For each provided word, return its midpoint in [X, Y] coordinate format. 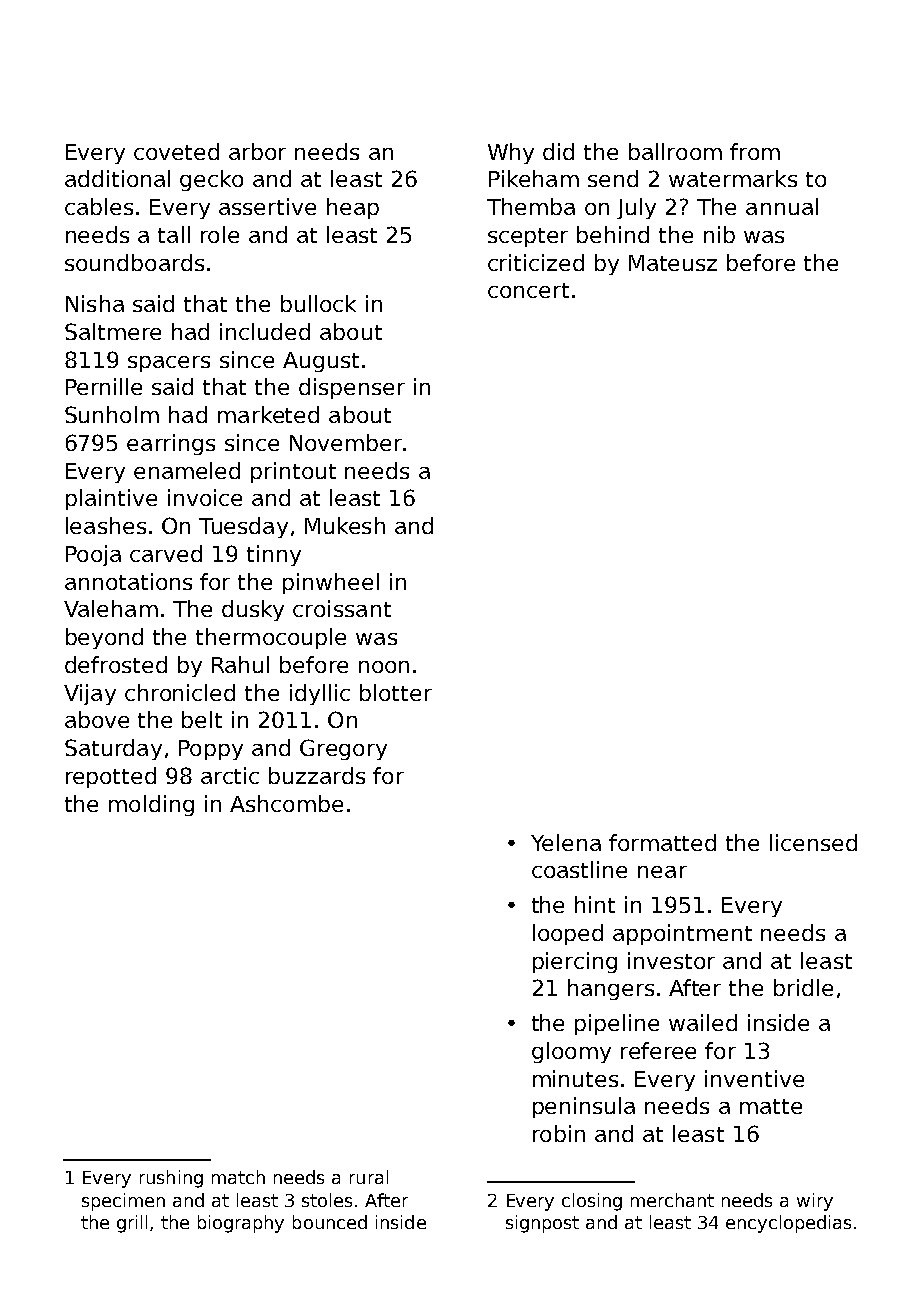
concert [528, 290]
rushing [171, 1179]
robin [559, 1133]
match [238, 1177]
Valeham [111, 608]
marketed [268, 414]
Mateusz [673, 263]
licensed [813, 842]
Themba [531, 206]
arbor [257, 151]
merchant [672, 1200]
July [636, 208]
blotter [396, 692]
